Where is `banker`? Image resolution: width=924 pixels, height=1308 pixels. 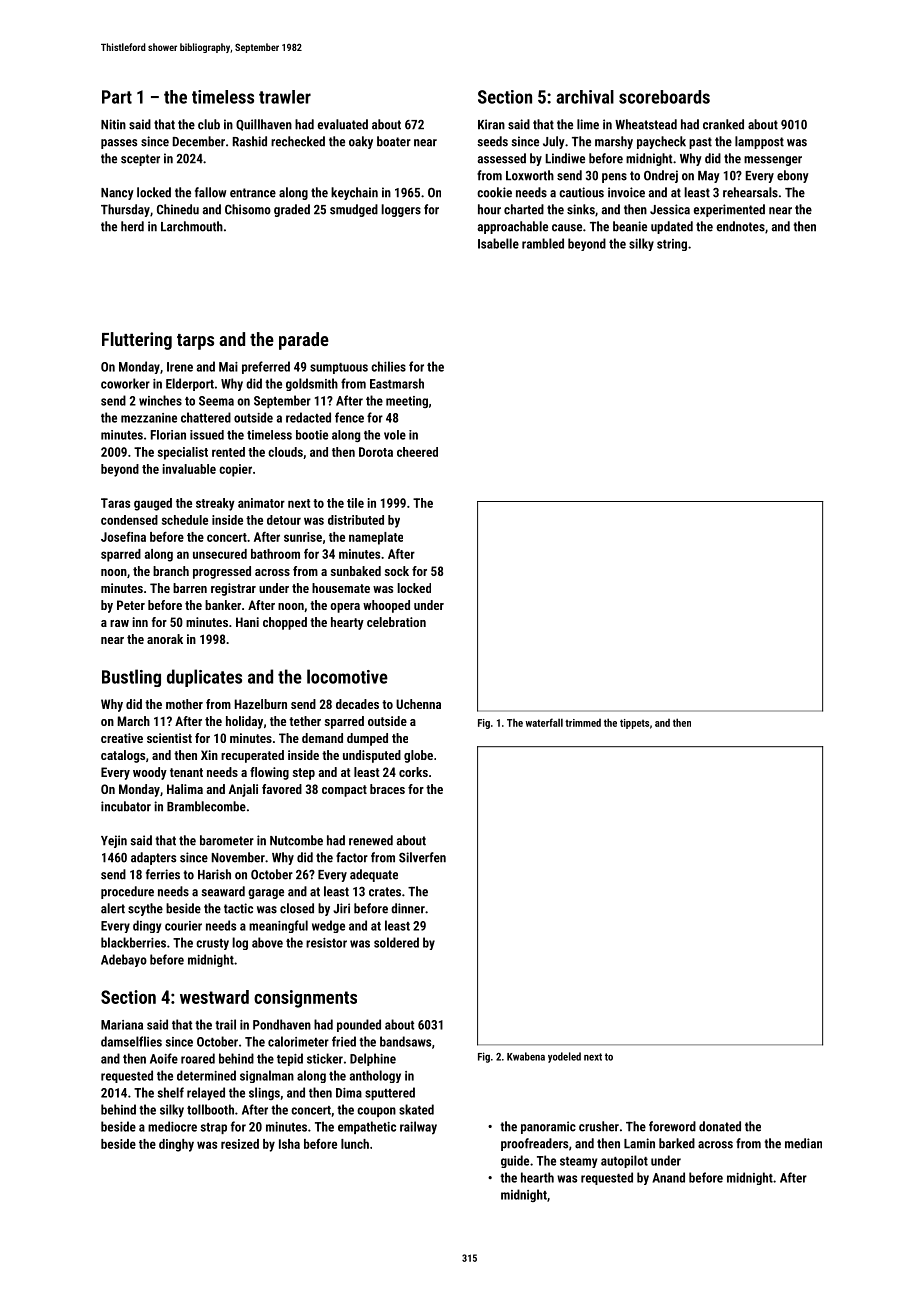
banker is located at coordinates (223, 605).
